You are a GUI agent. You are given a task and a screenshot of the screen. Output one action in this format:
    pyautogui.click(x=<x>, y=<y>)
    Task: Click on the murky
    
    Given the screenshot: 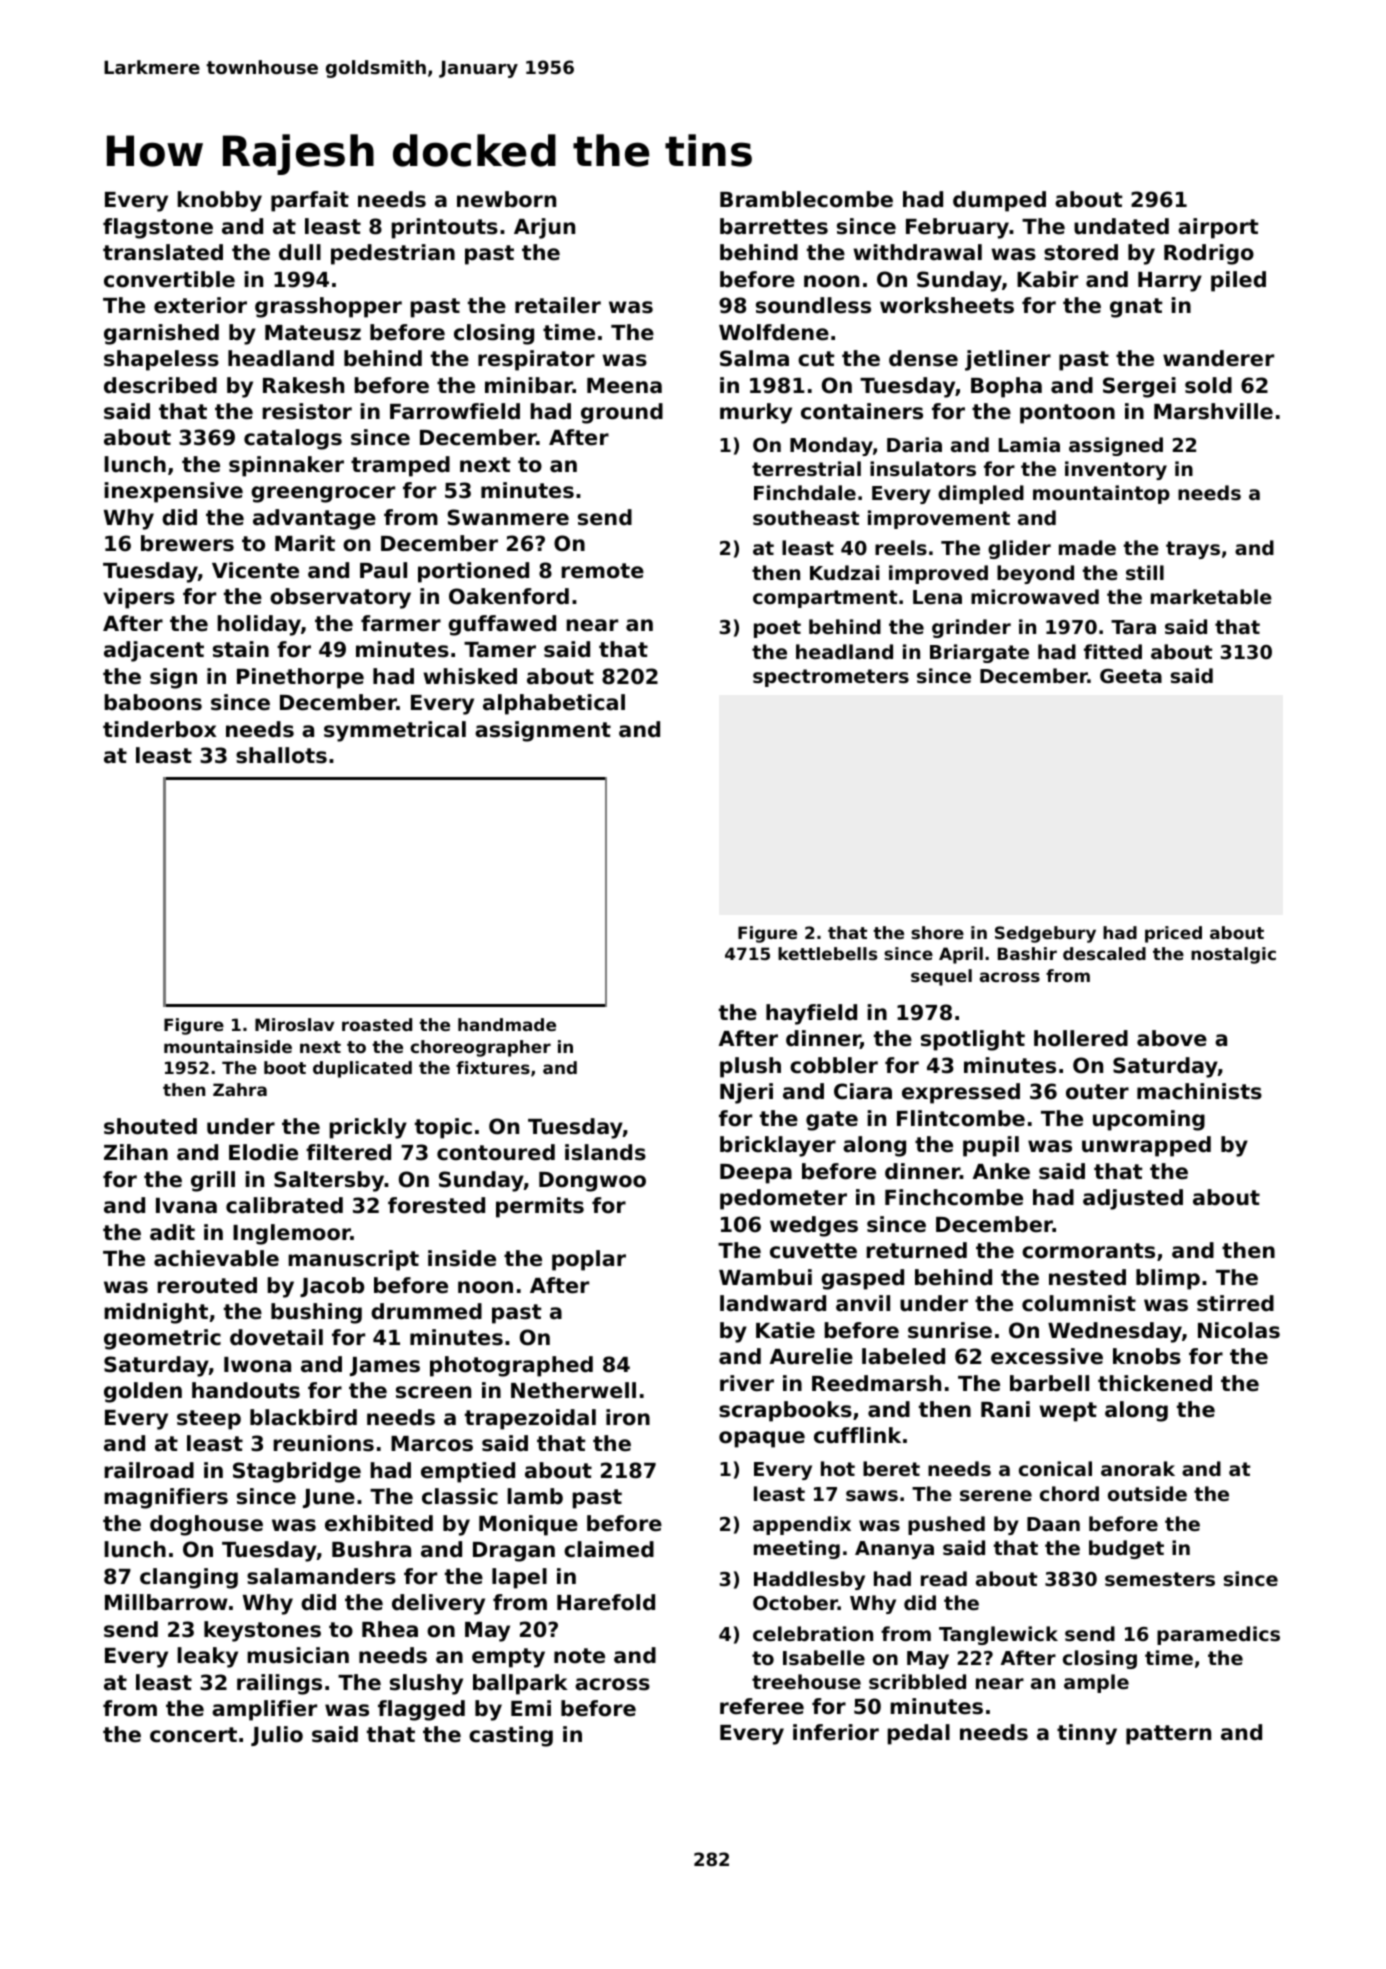 What is the action you would take?
    pyautogui.click(x=756, y=413)
